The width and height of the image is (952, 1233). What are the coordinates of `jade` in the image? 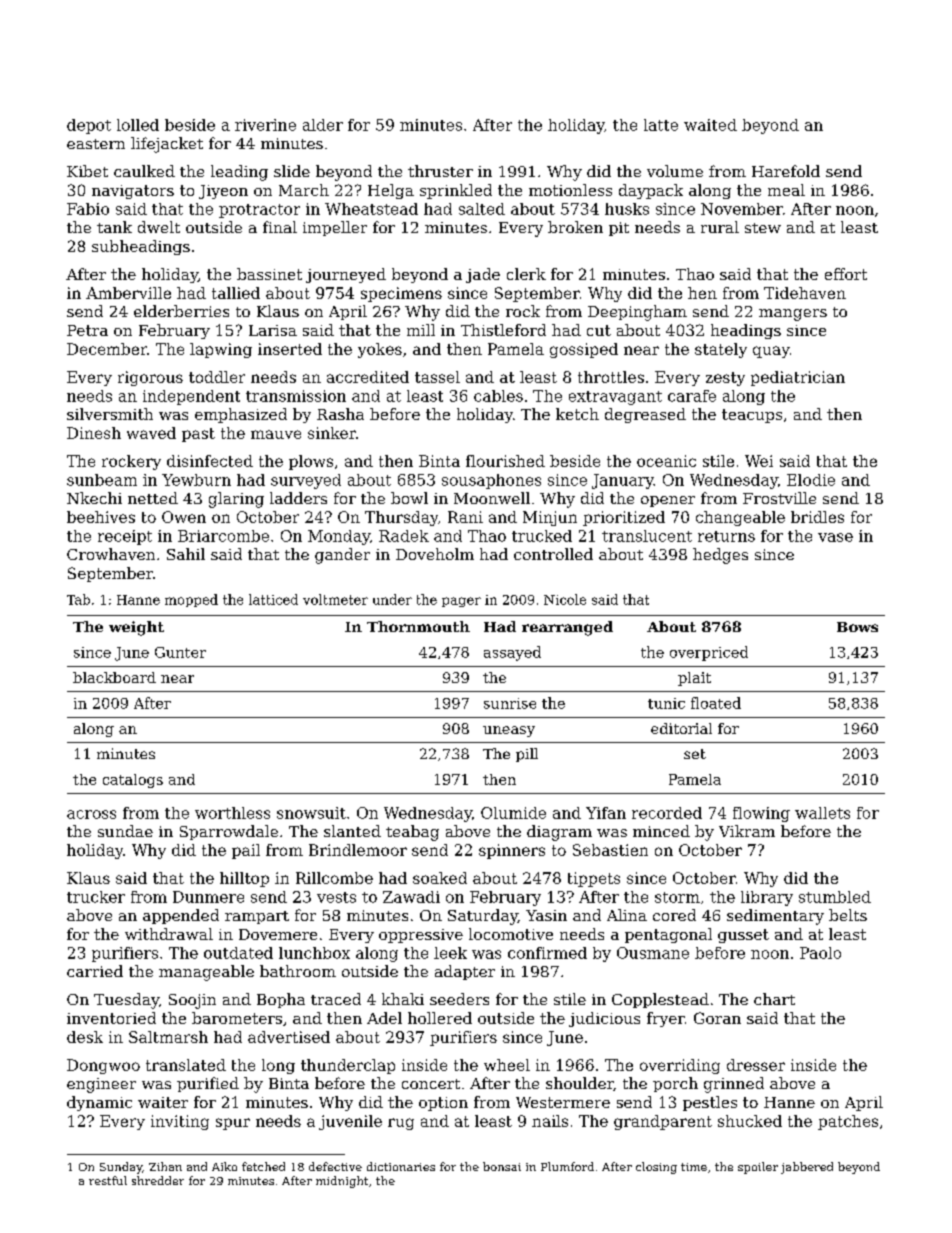 It's located at (483, 275).
